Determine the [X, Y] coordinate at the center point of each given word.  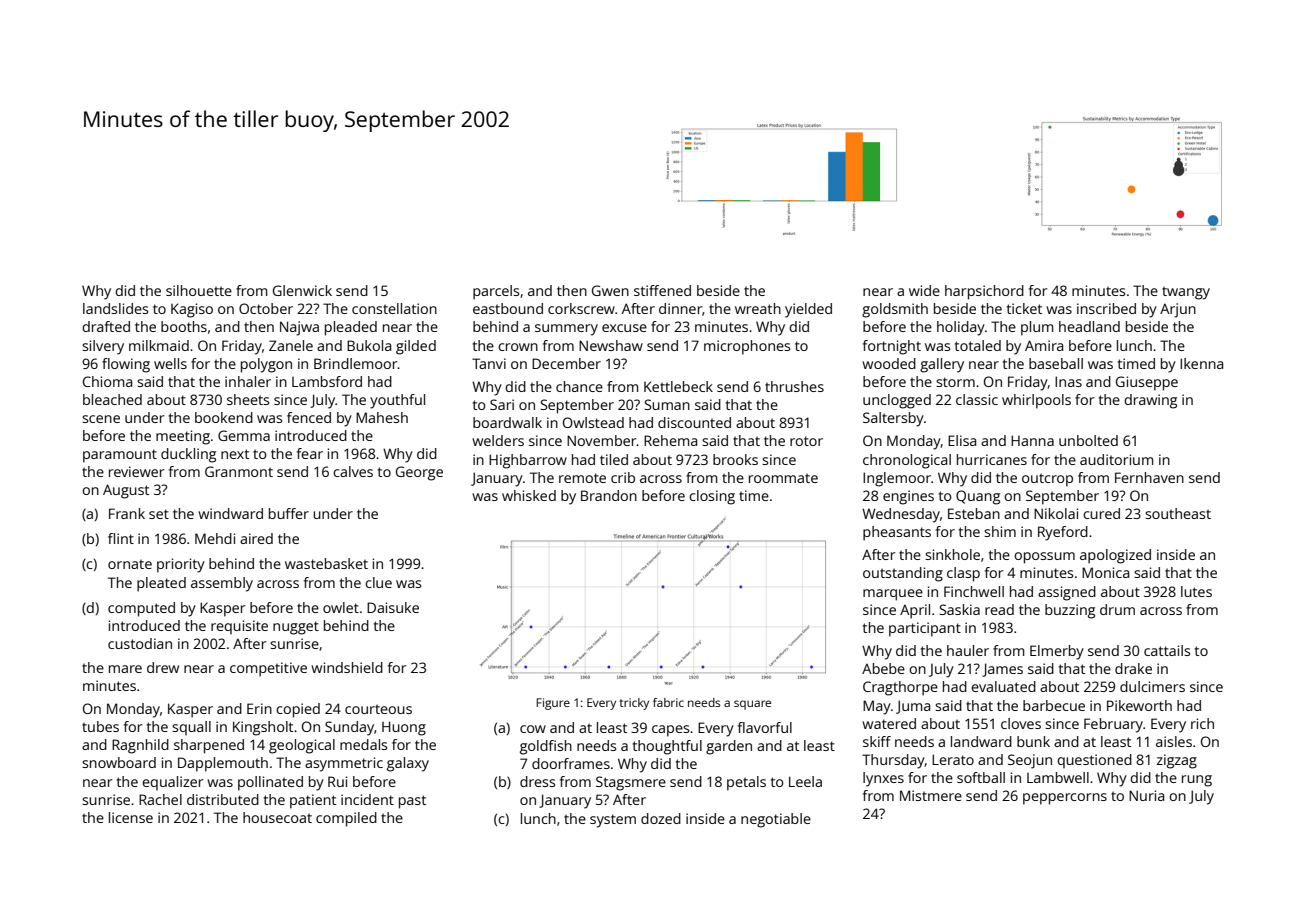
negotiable [776, 820]
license [131, 817]
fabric [668, 702]
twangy [1186, 293]
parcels [496, 292]
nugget [296, 628]
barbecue [1054, 705]
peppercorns [1065, 799]
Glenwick [302, 290]
